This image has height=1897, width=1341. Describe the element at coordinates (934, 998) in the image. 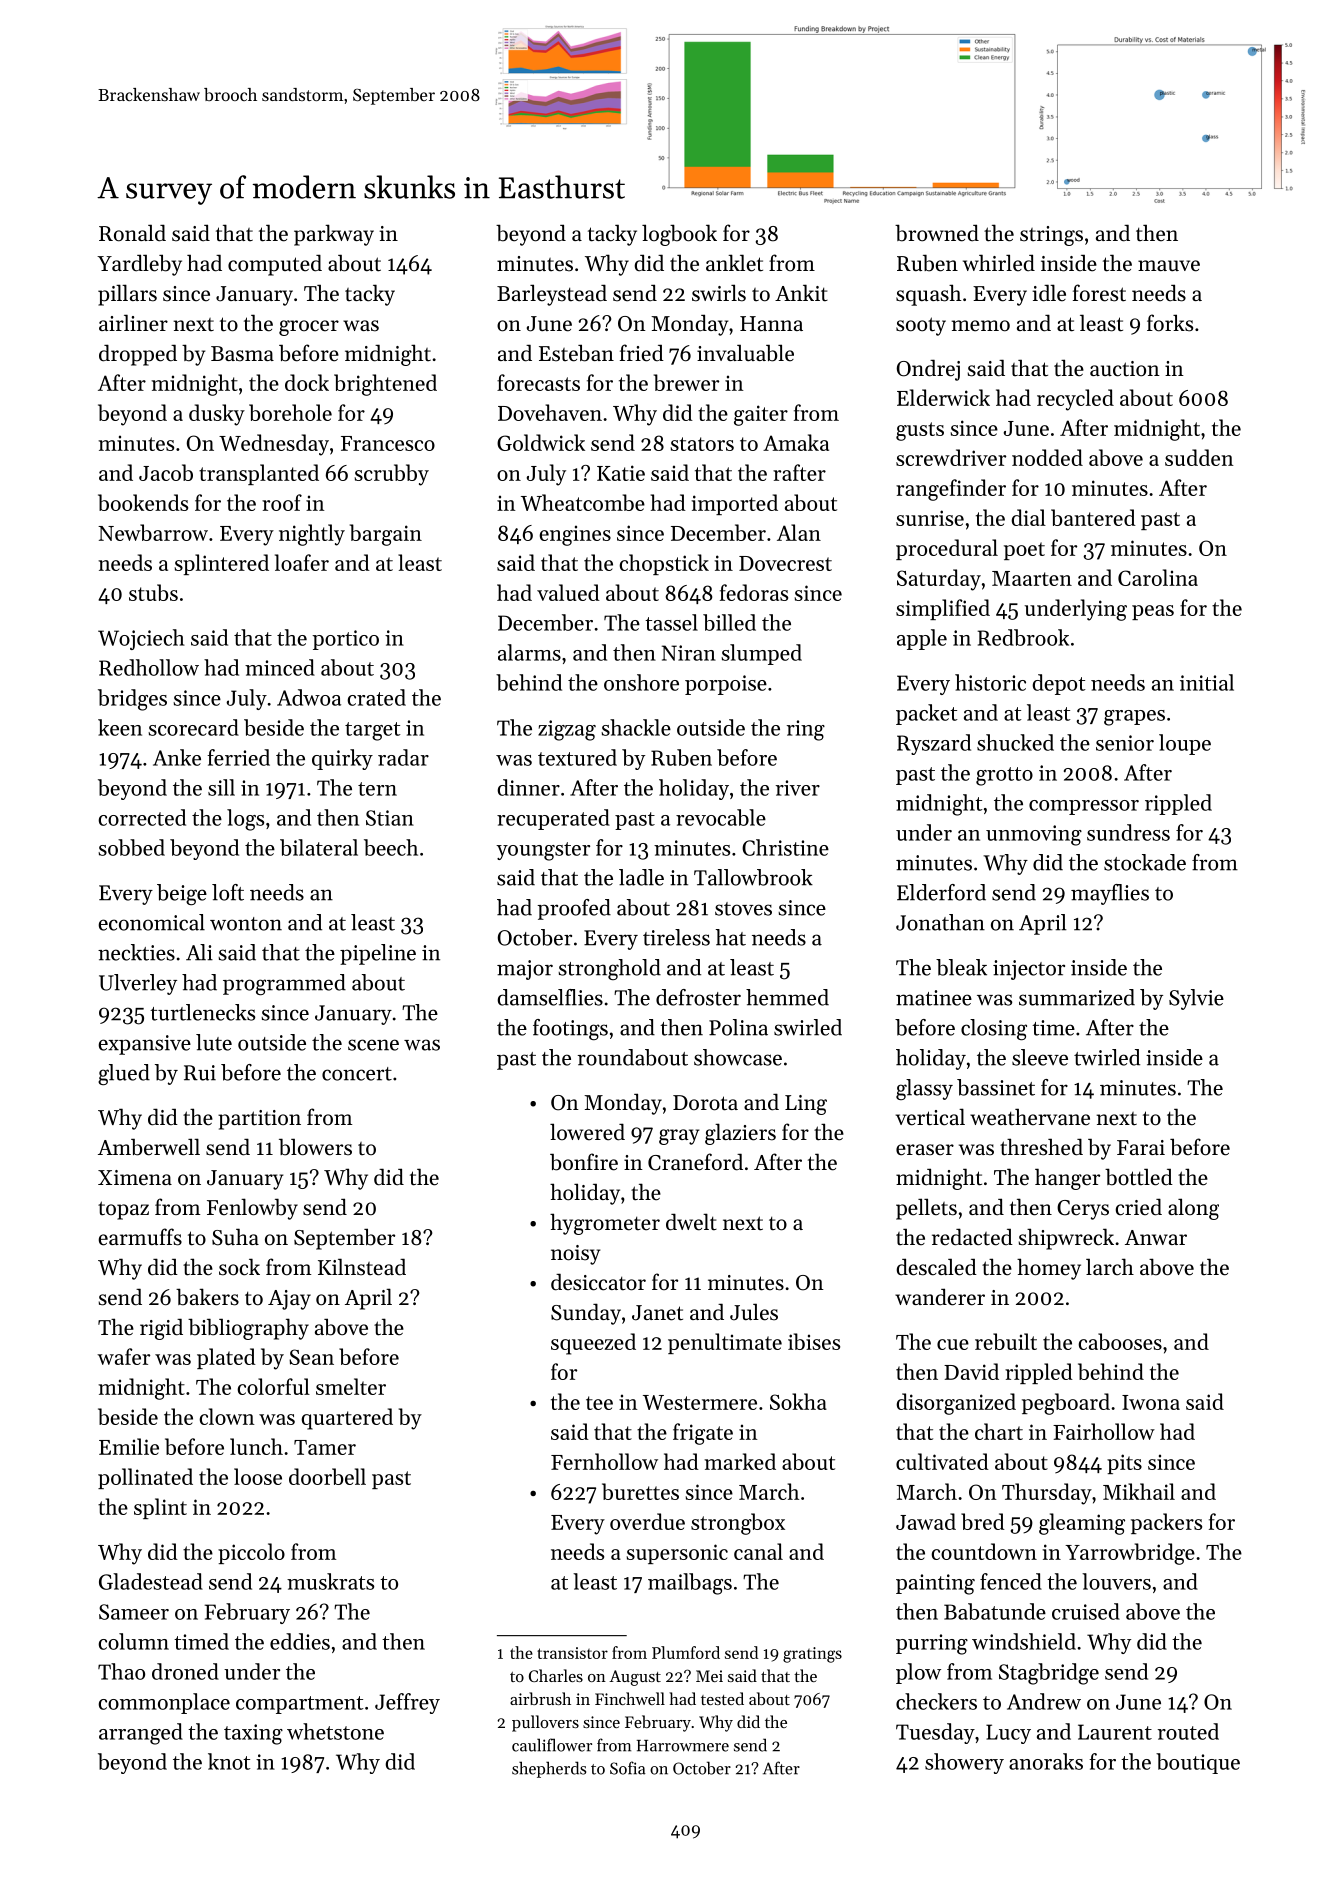

I see `matinee` at that location.
